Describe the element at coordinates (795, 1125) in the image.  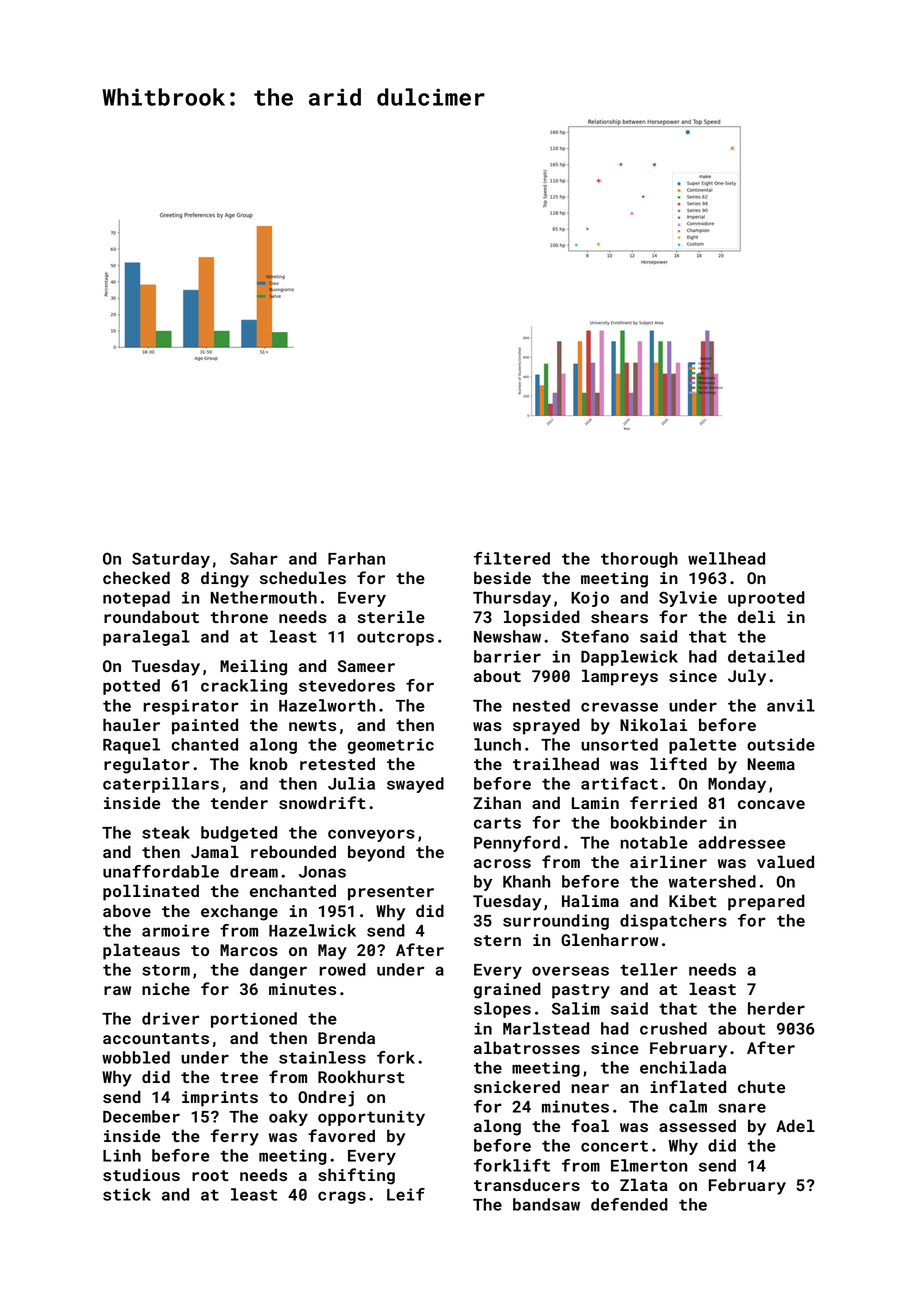
I see `Adel` at that location.
